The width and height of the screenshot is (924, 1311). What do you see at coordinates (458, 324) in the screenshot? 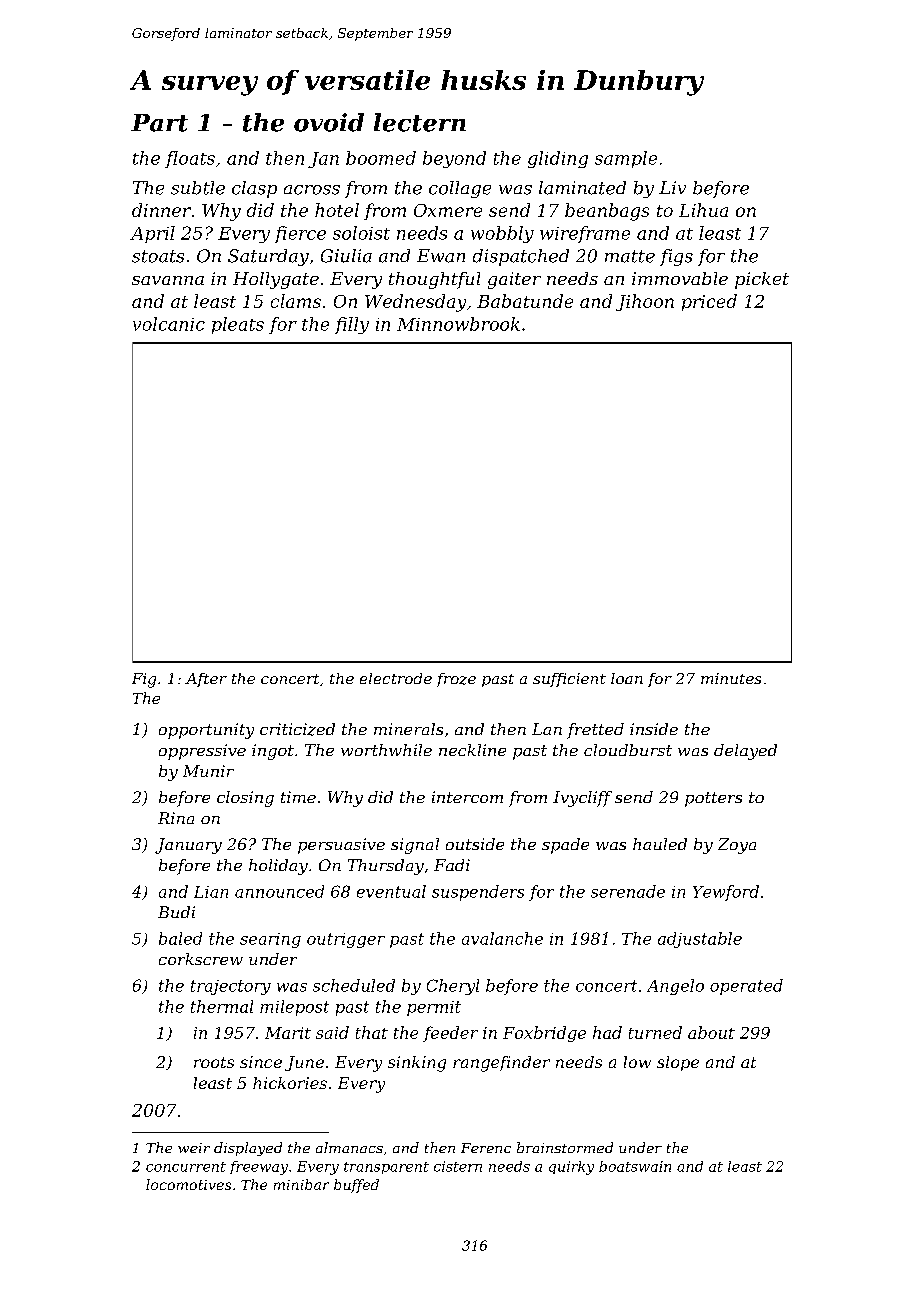
I see `Minnowbrook` at bounding box center [458, 324].
